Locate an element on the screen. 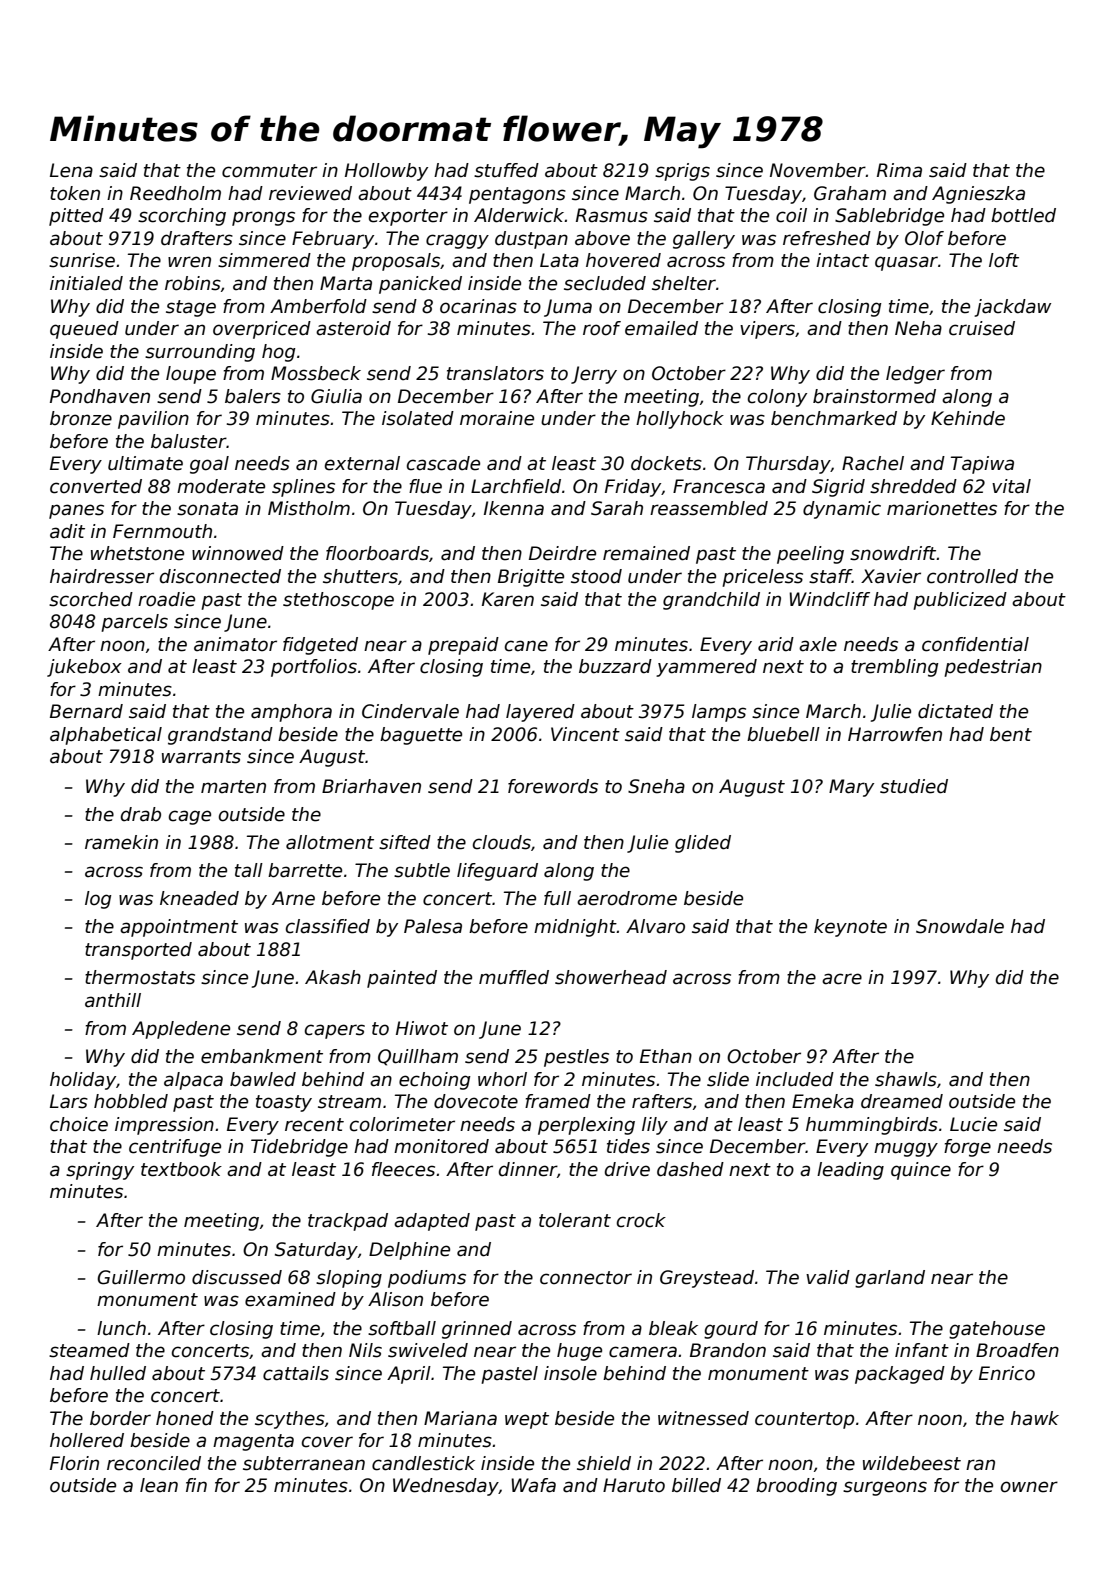 The image size is (1119, 1582). hulled is located at coordinates (118, 1373).
